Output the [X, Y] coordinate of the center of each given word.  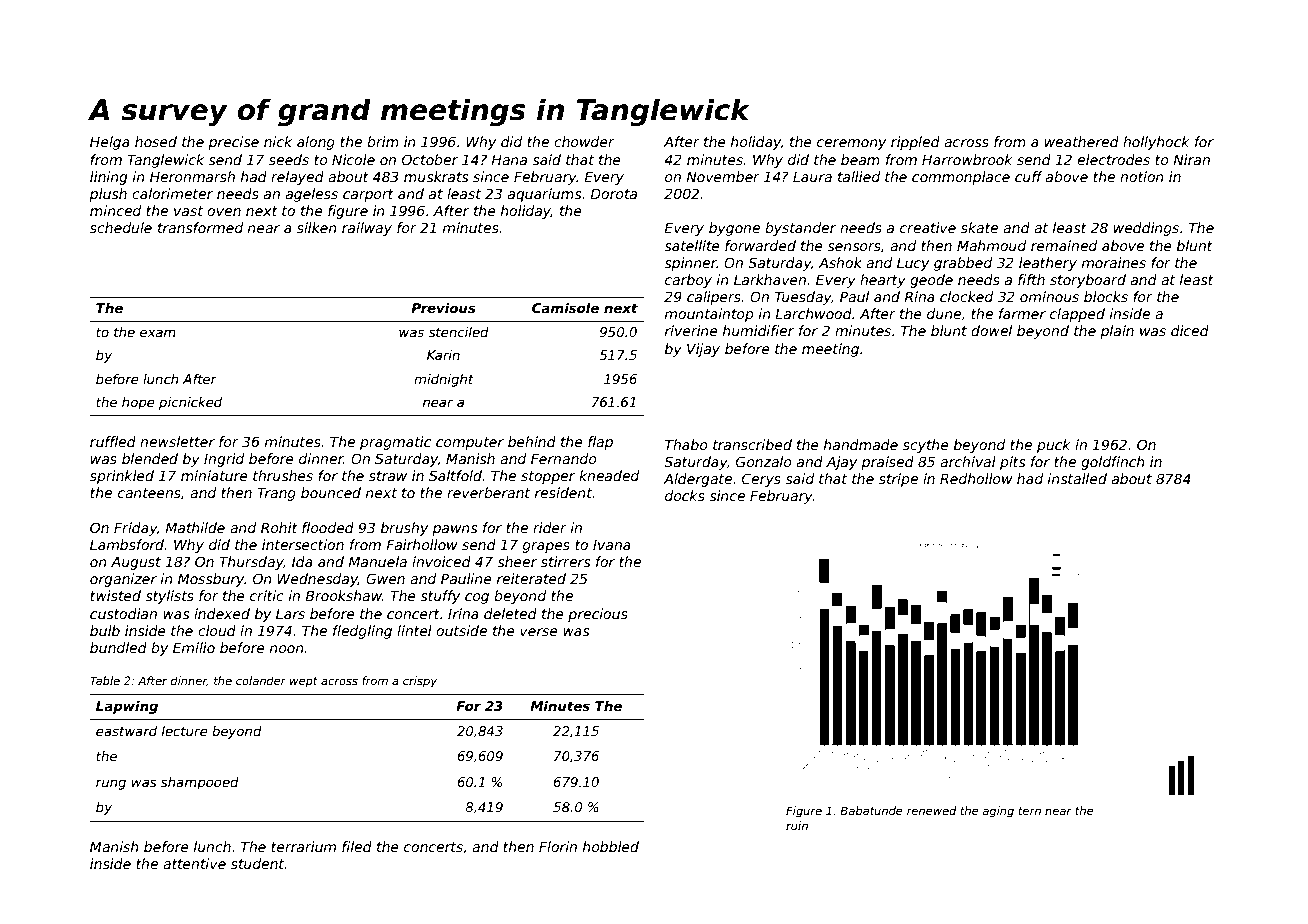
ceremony [851, 144]
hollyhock [1156, 143]
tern [1030, 811]
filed [357, 846]
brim [383, 141]
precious [598, 615]
